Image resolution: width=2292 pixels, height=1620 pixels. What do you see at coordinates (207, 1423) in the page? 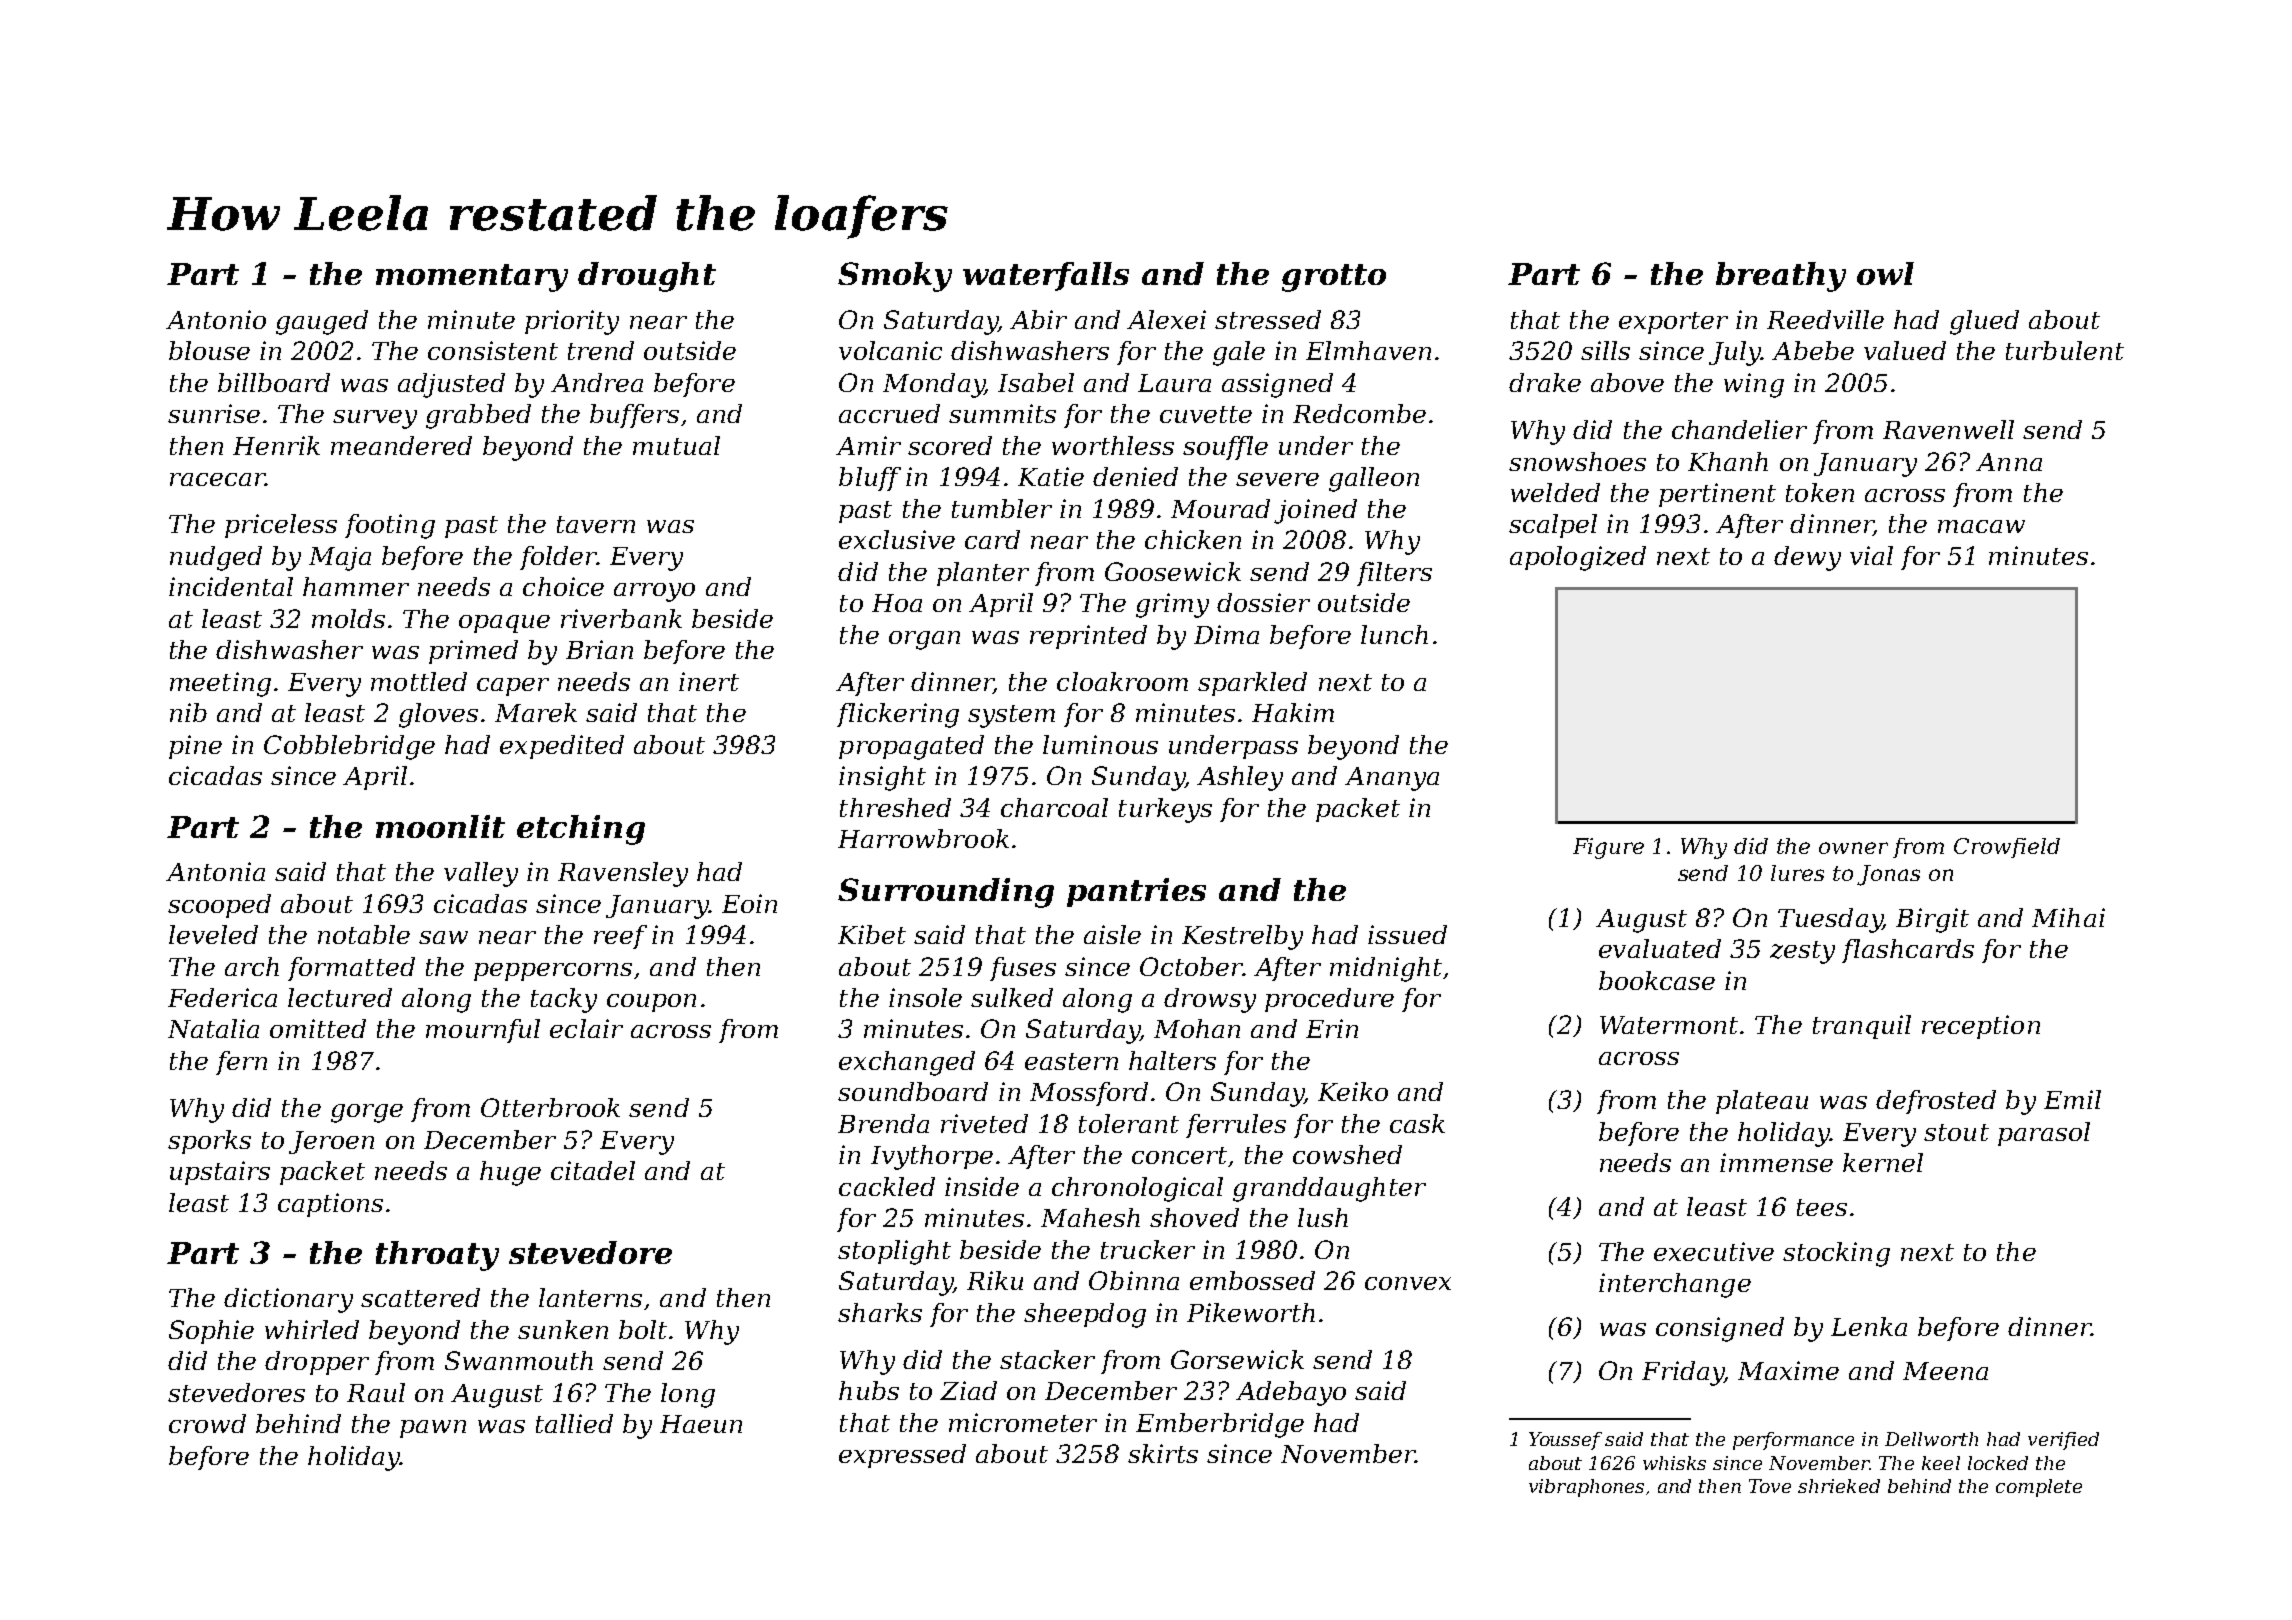
I see `crowd` at bounding box center [207, 1423].
